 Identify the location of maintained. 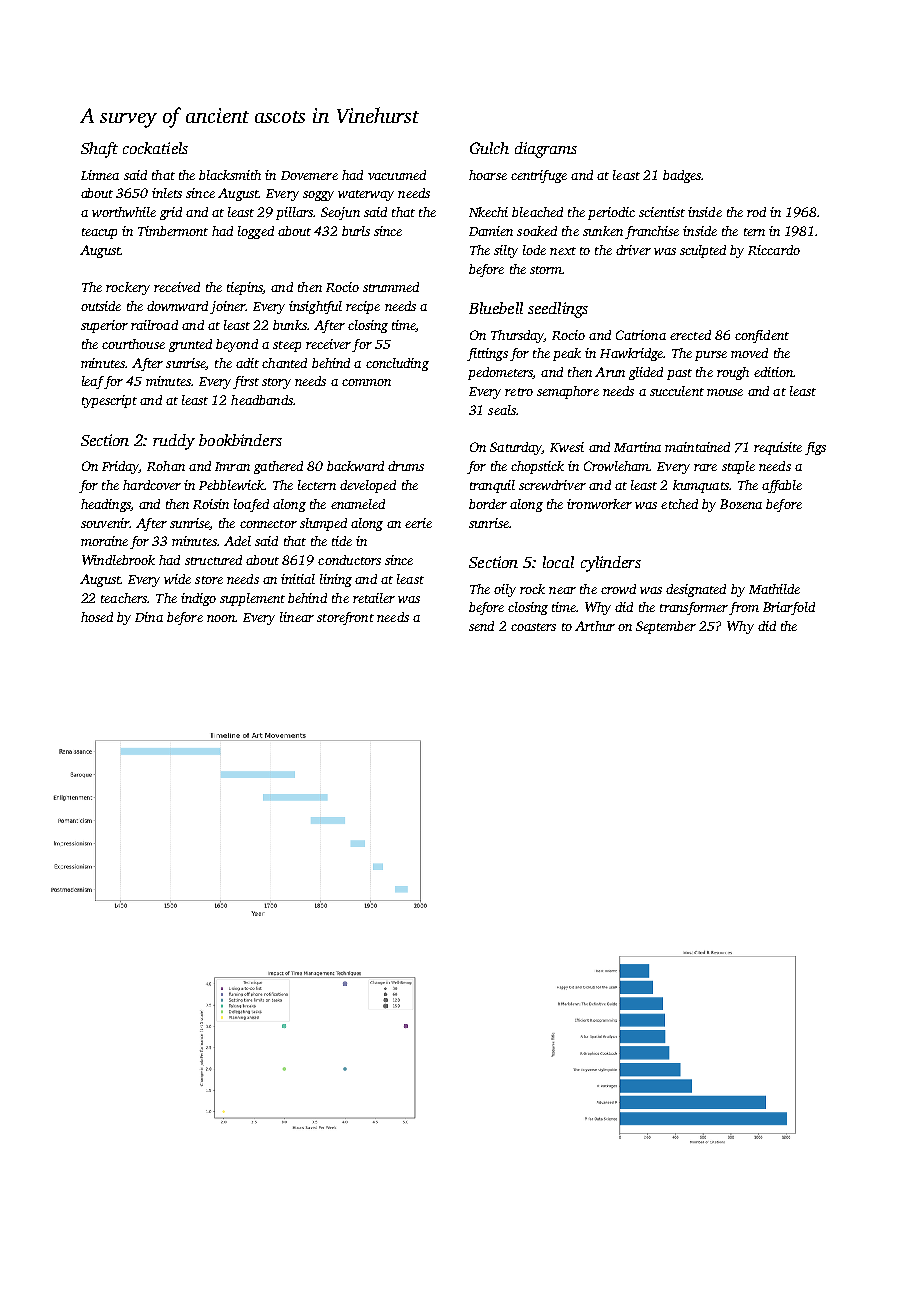
(697, 447).
